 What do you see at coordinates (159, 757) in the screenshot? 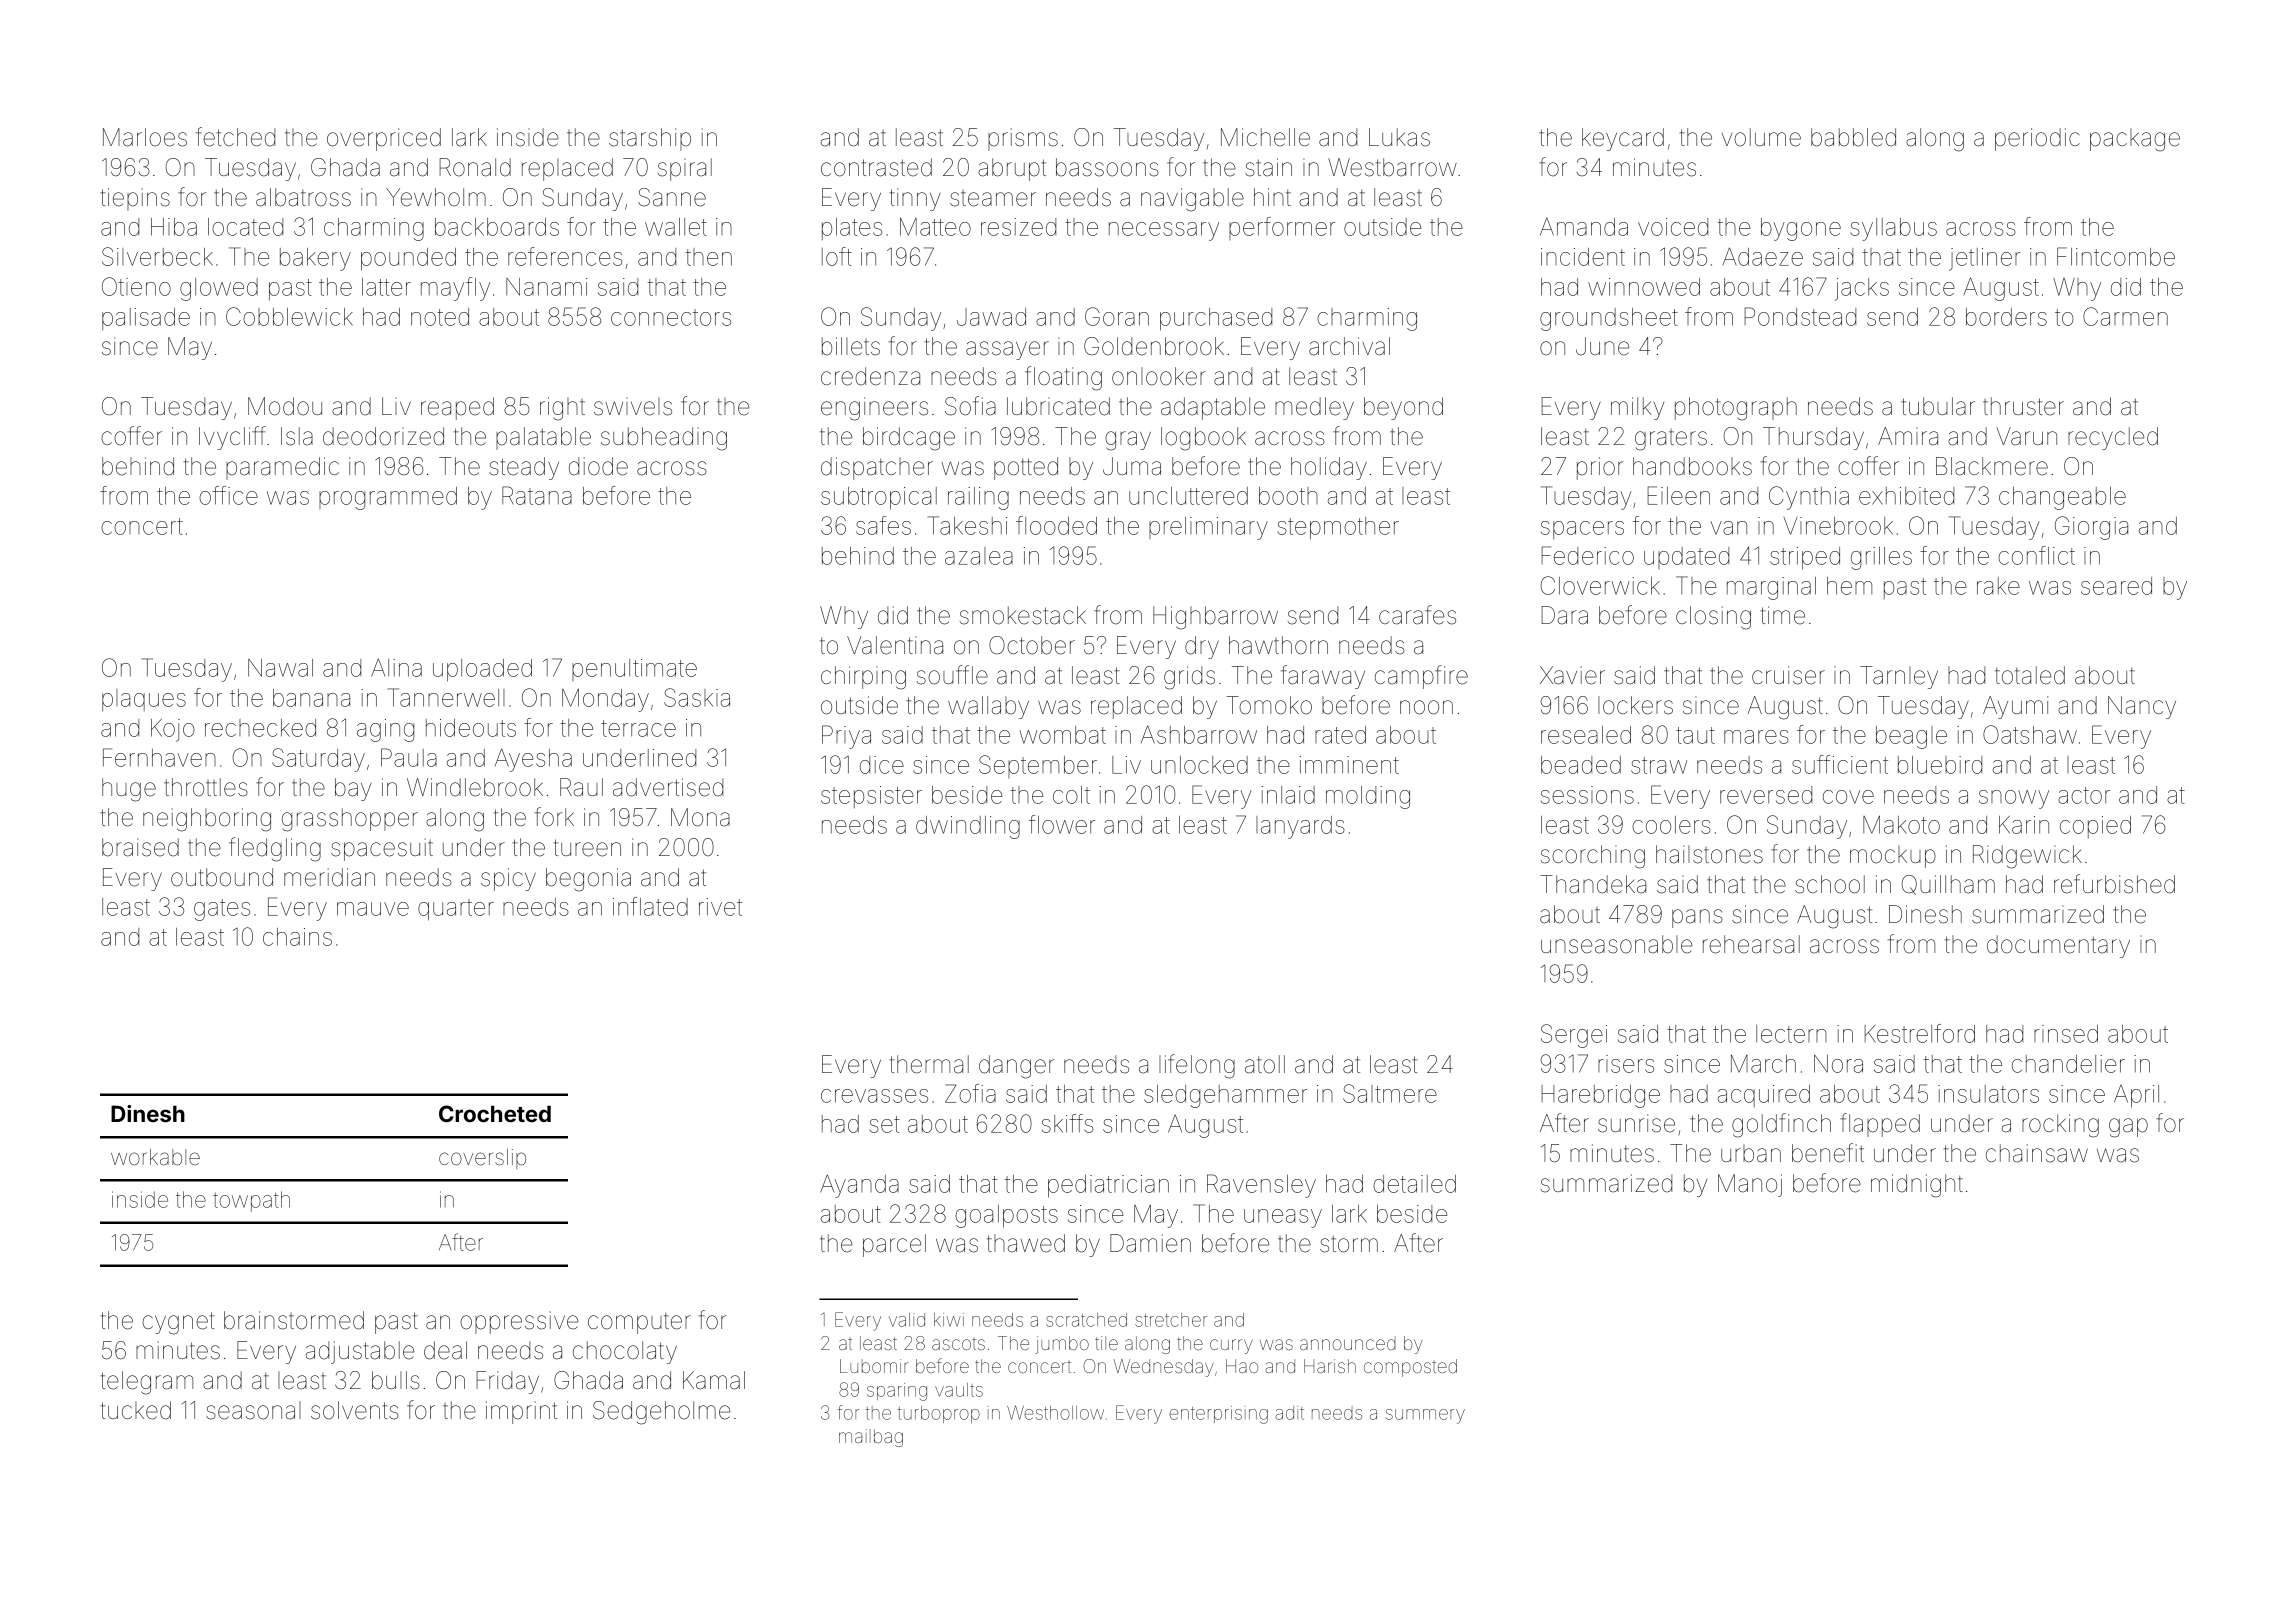
I see `Fernhaven` at bounding box center [159, 757].
